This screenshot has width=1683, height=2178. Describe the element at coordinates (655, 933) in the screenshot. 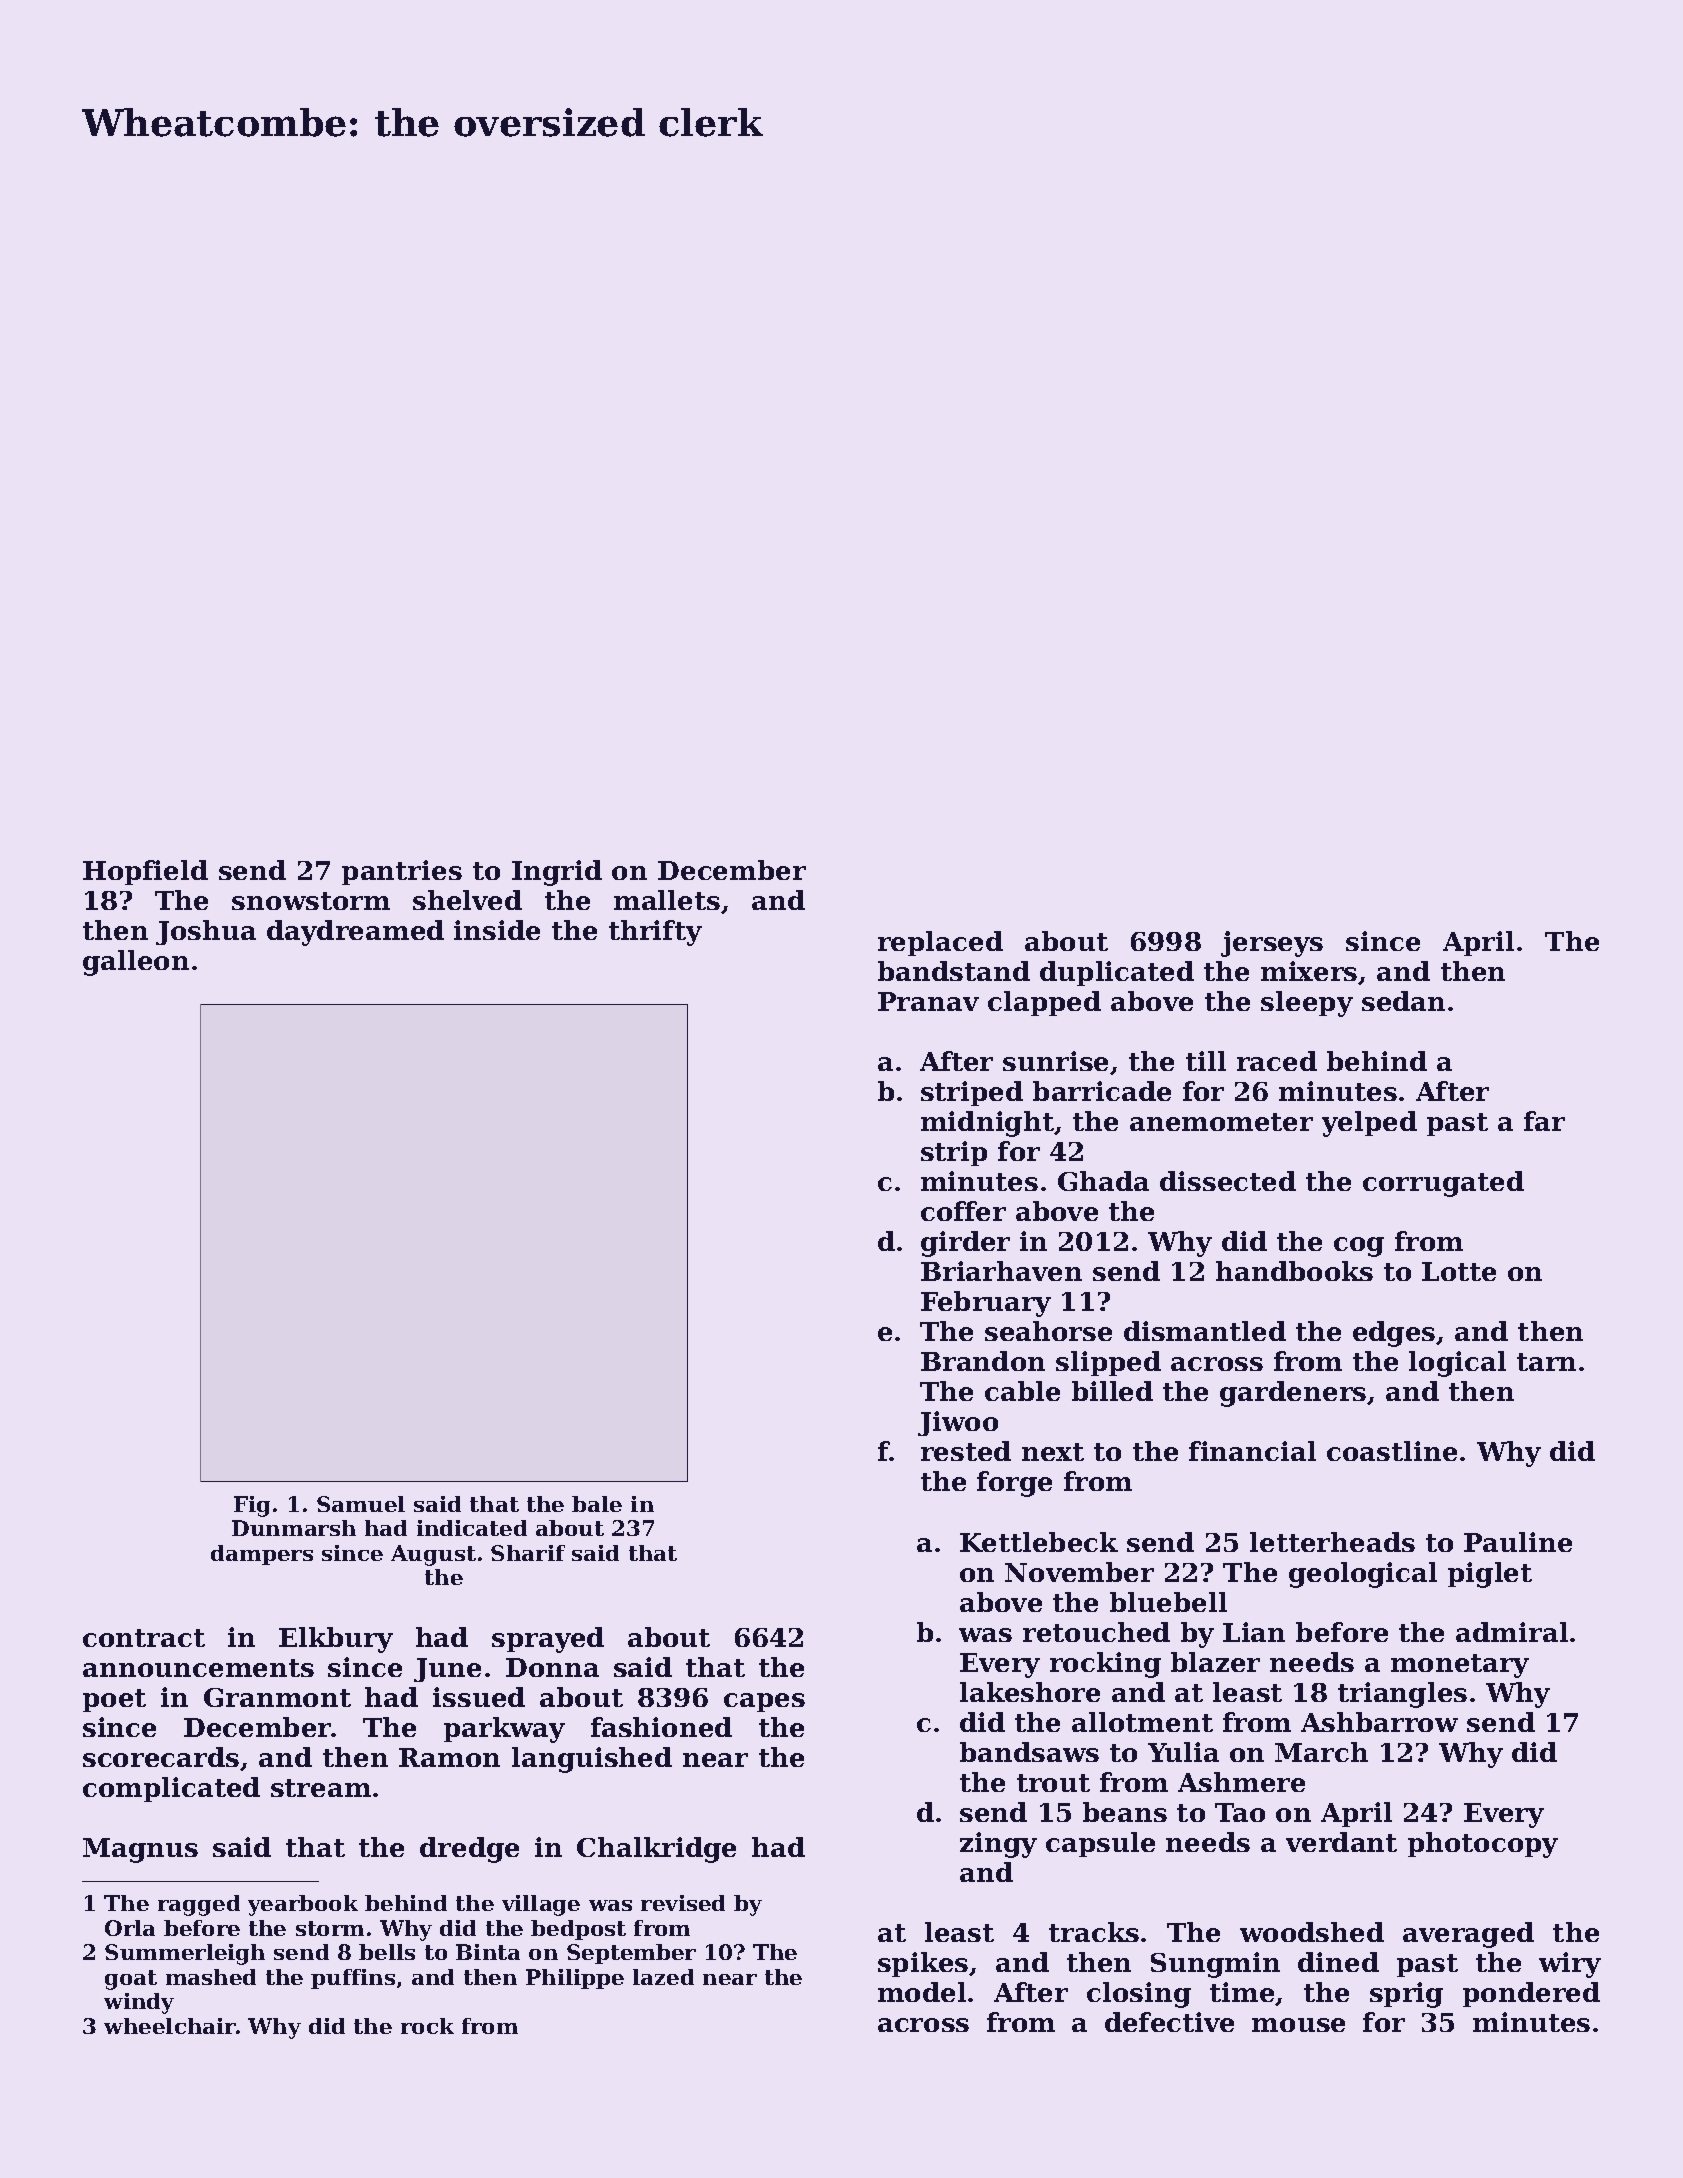

I see `thrifty` at that location.
